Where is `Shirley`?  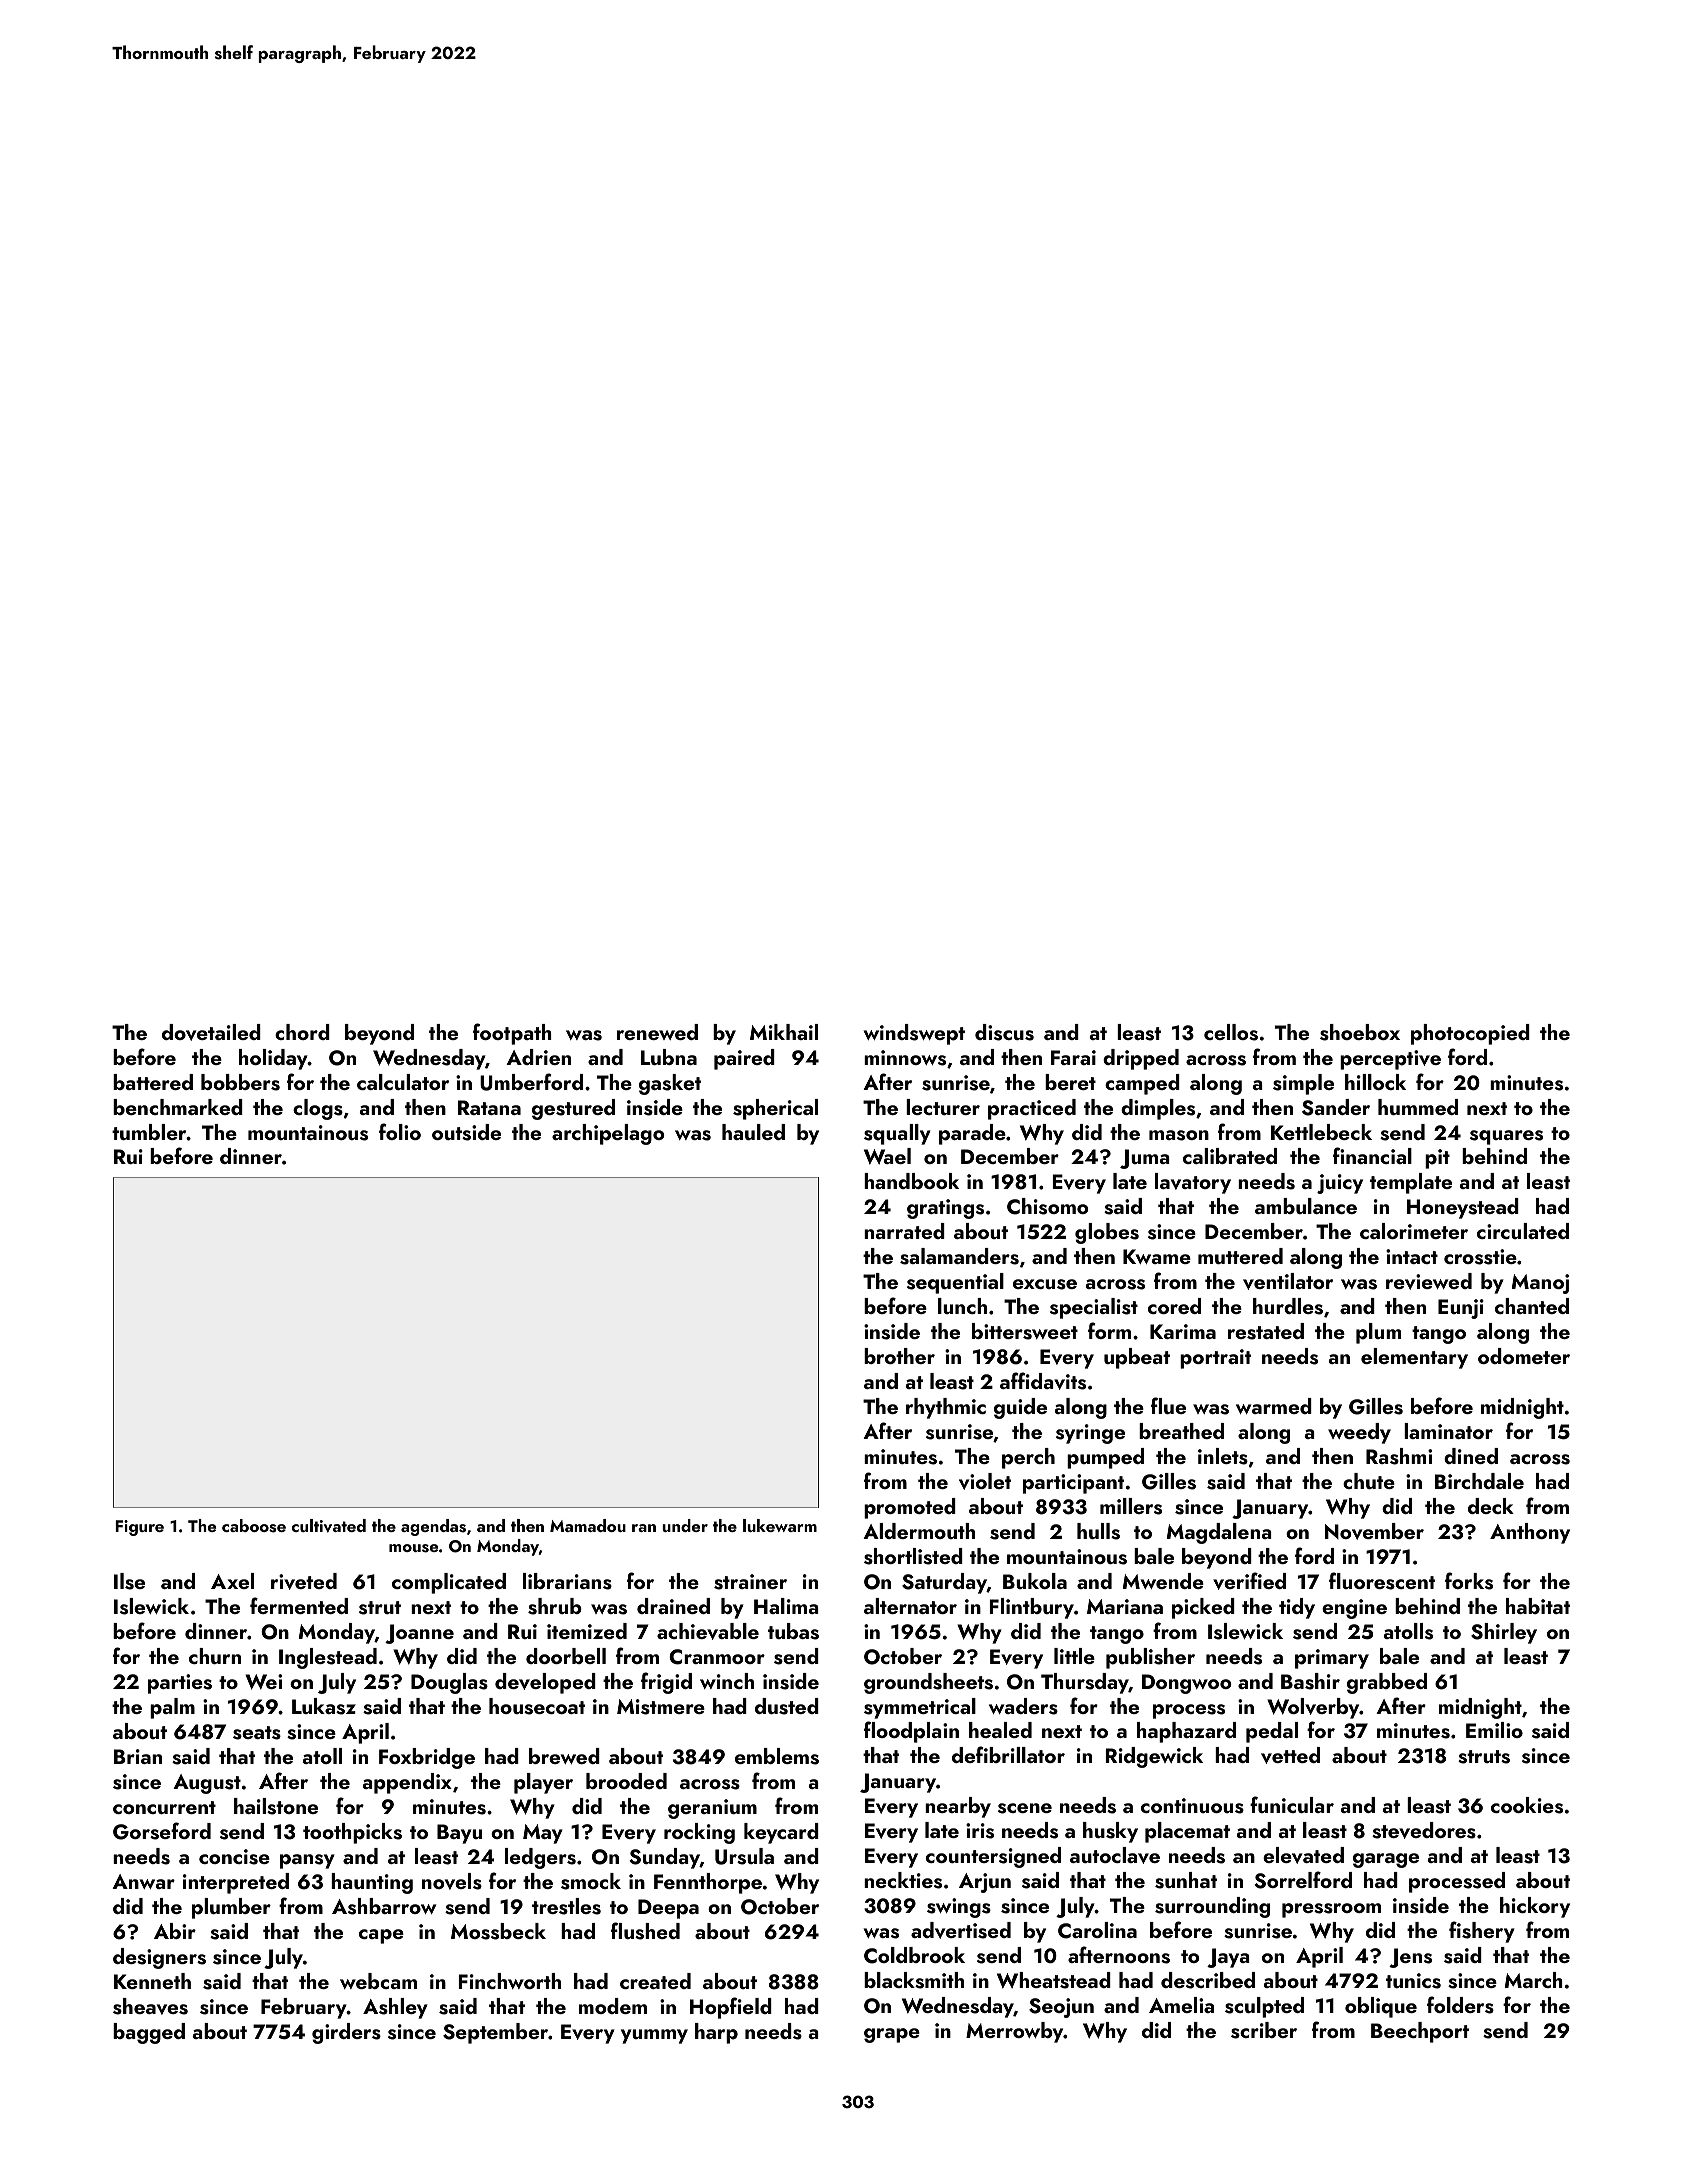 Shirley is located at coordinates (1504, 1633).
